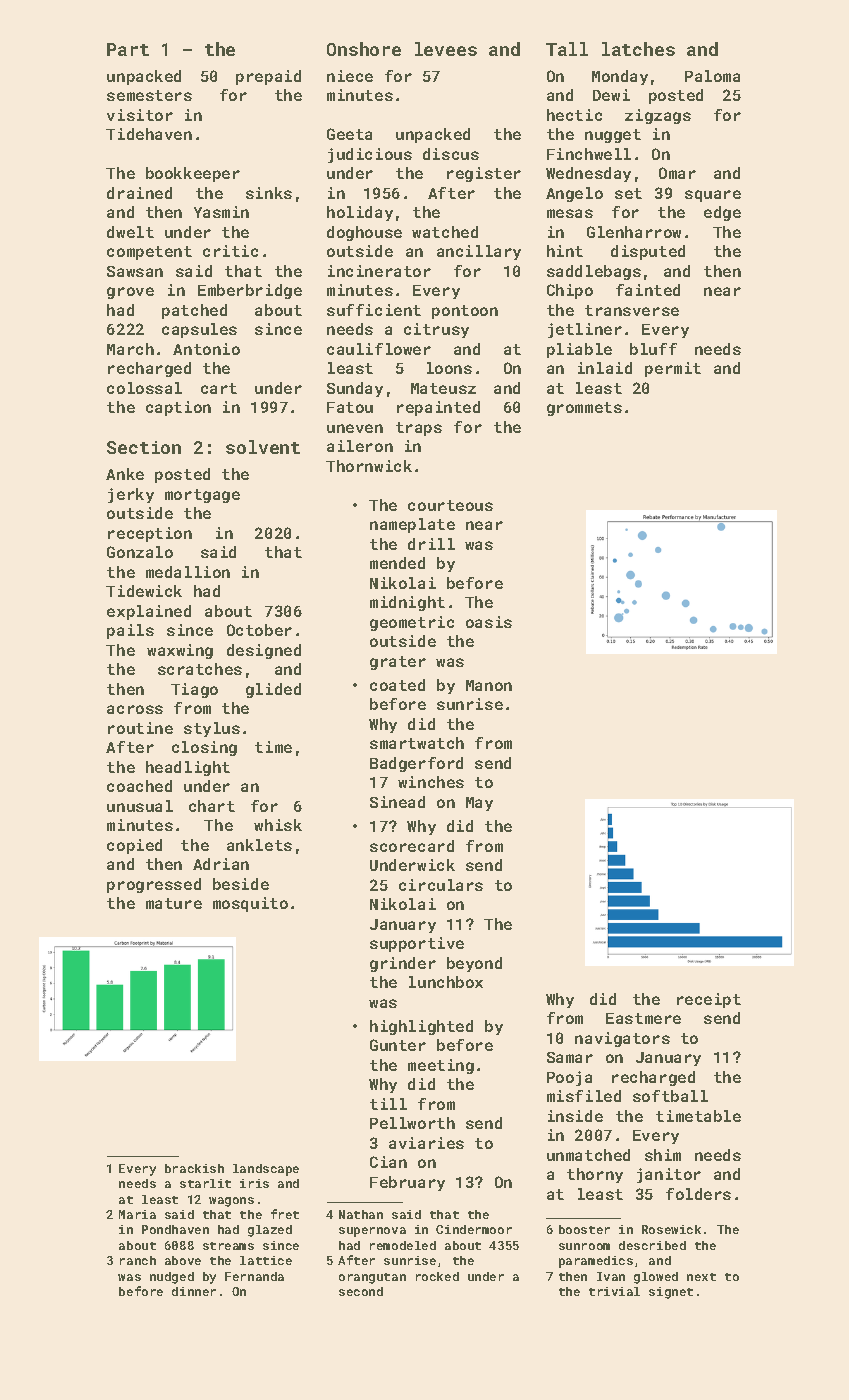 This screenshot has width=849, height=1400. I want to click on geometric, so click(412, 623).
